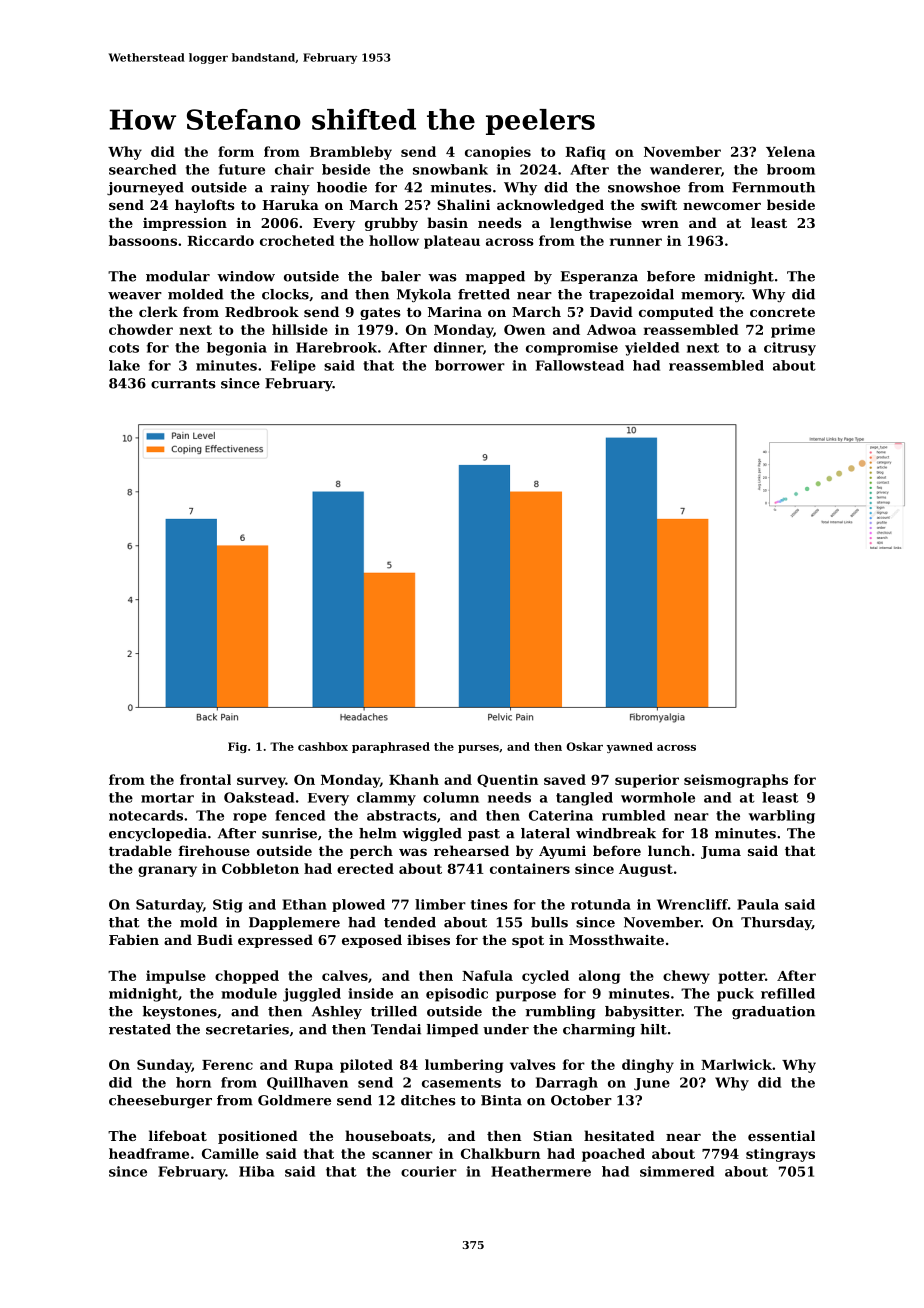 Image resolution: width=924 pixels, height=1308 pixels. Describe the element at coordinates (457, 995) in the page. I see `episodic` at that location.
